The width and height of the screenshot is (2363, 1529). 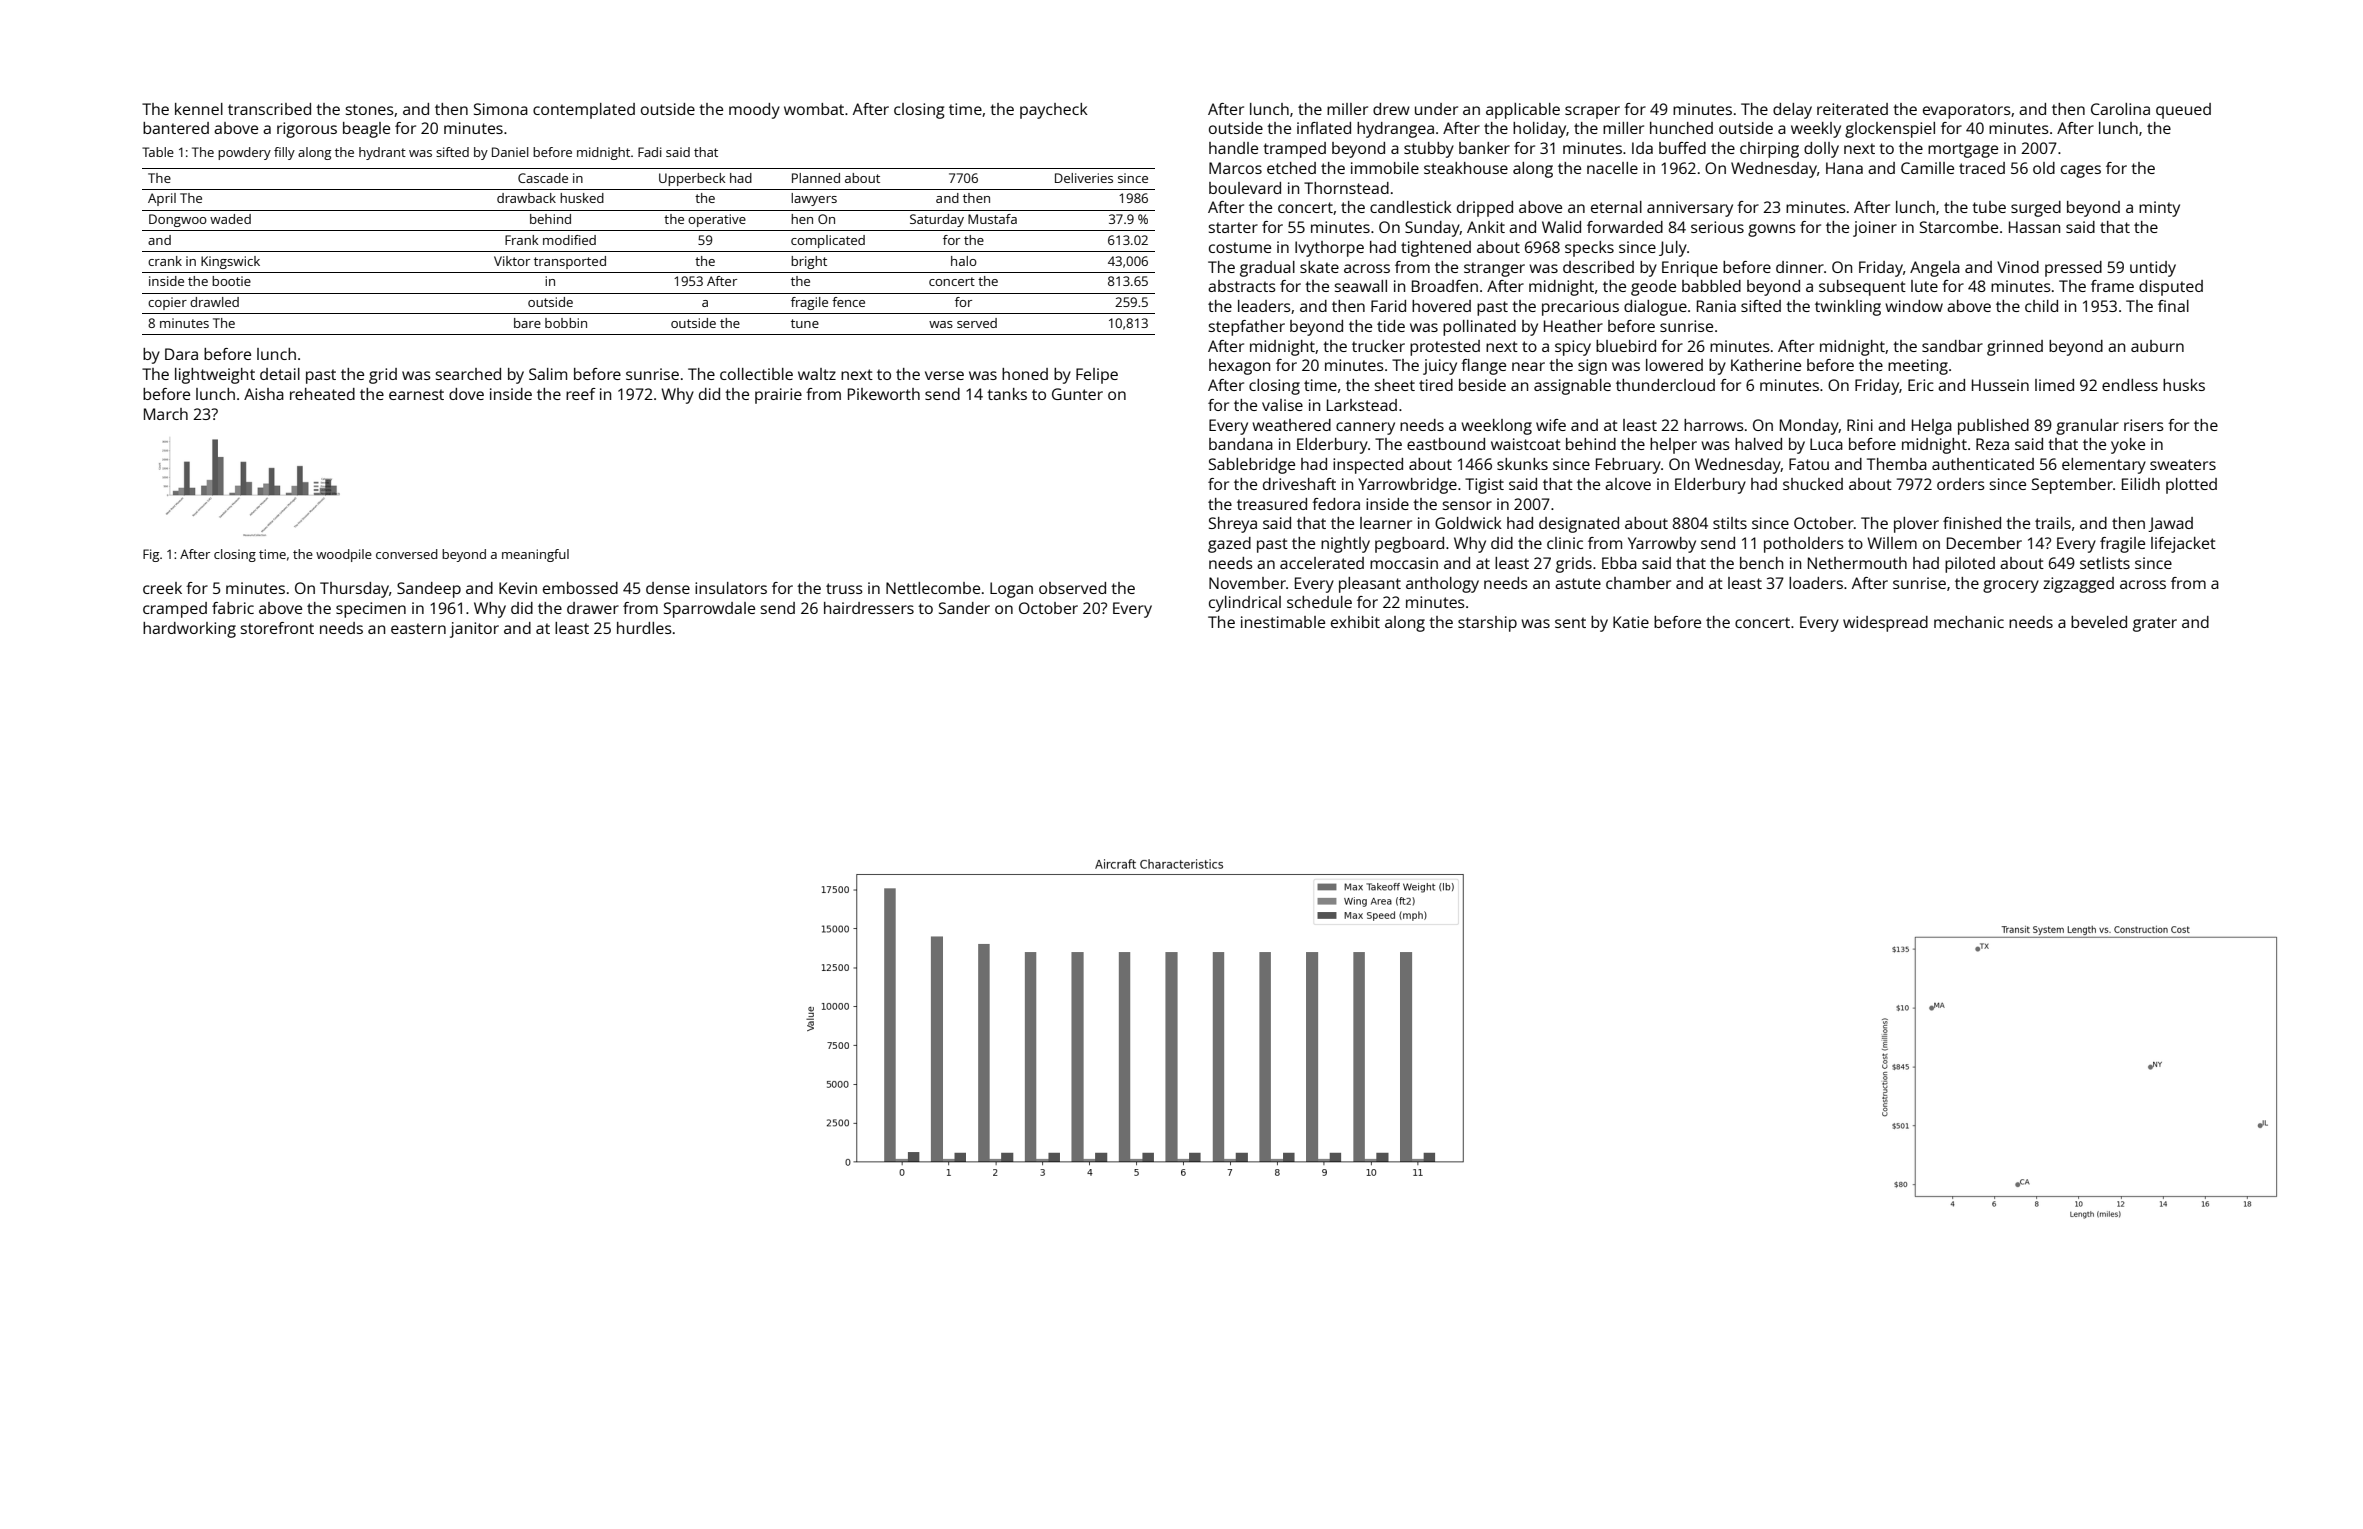 I want to click on nacelle, so click(x=1612, y=168).
